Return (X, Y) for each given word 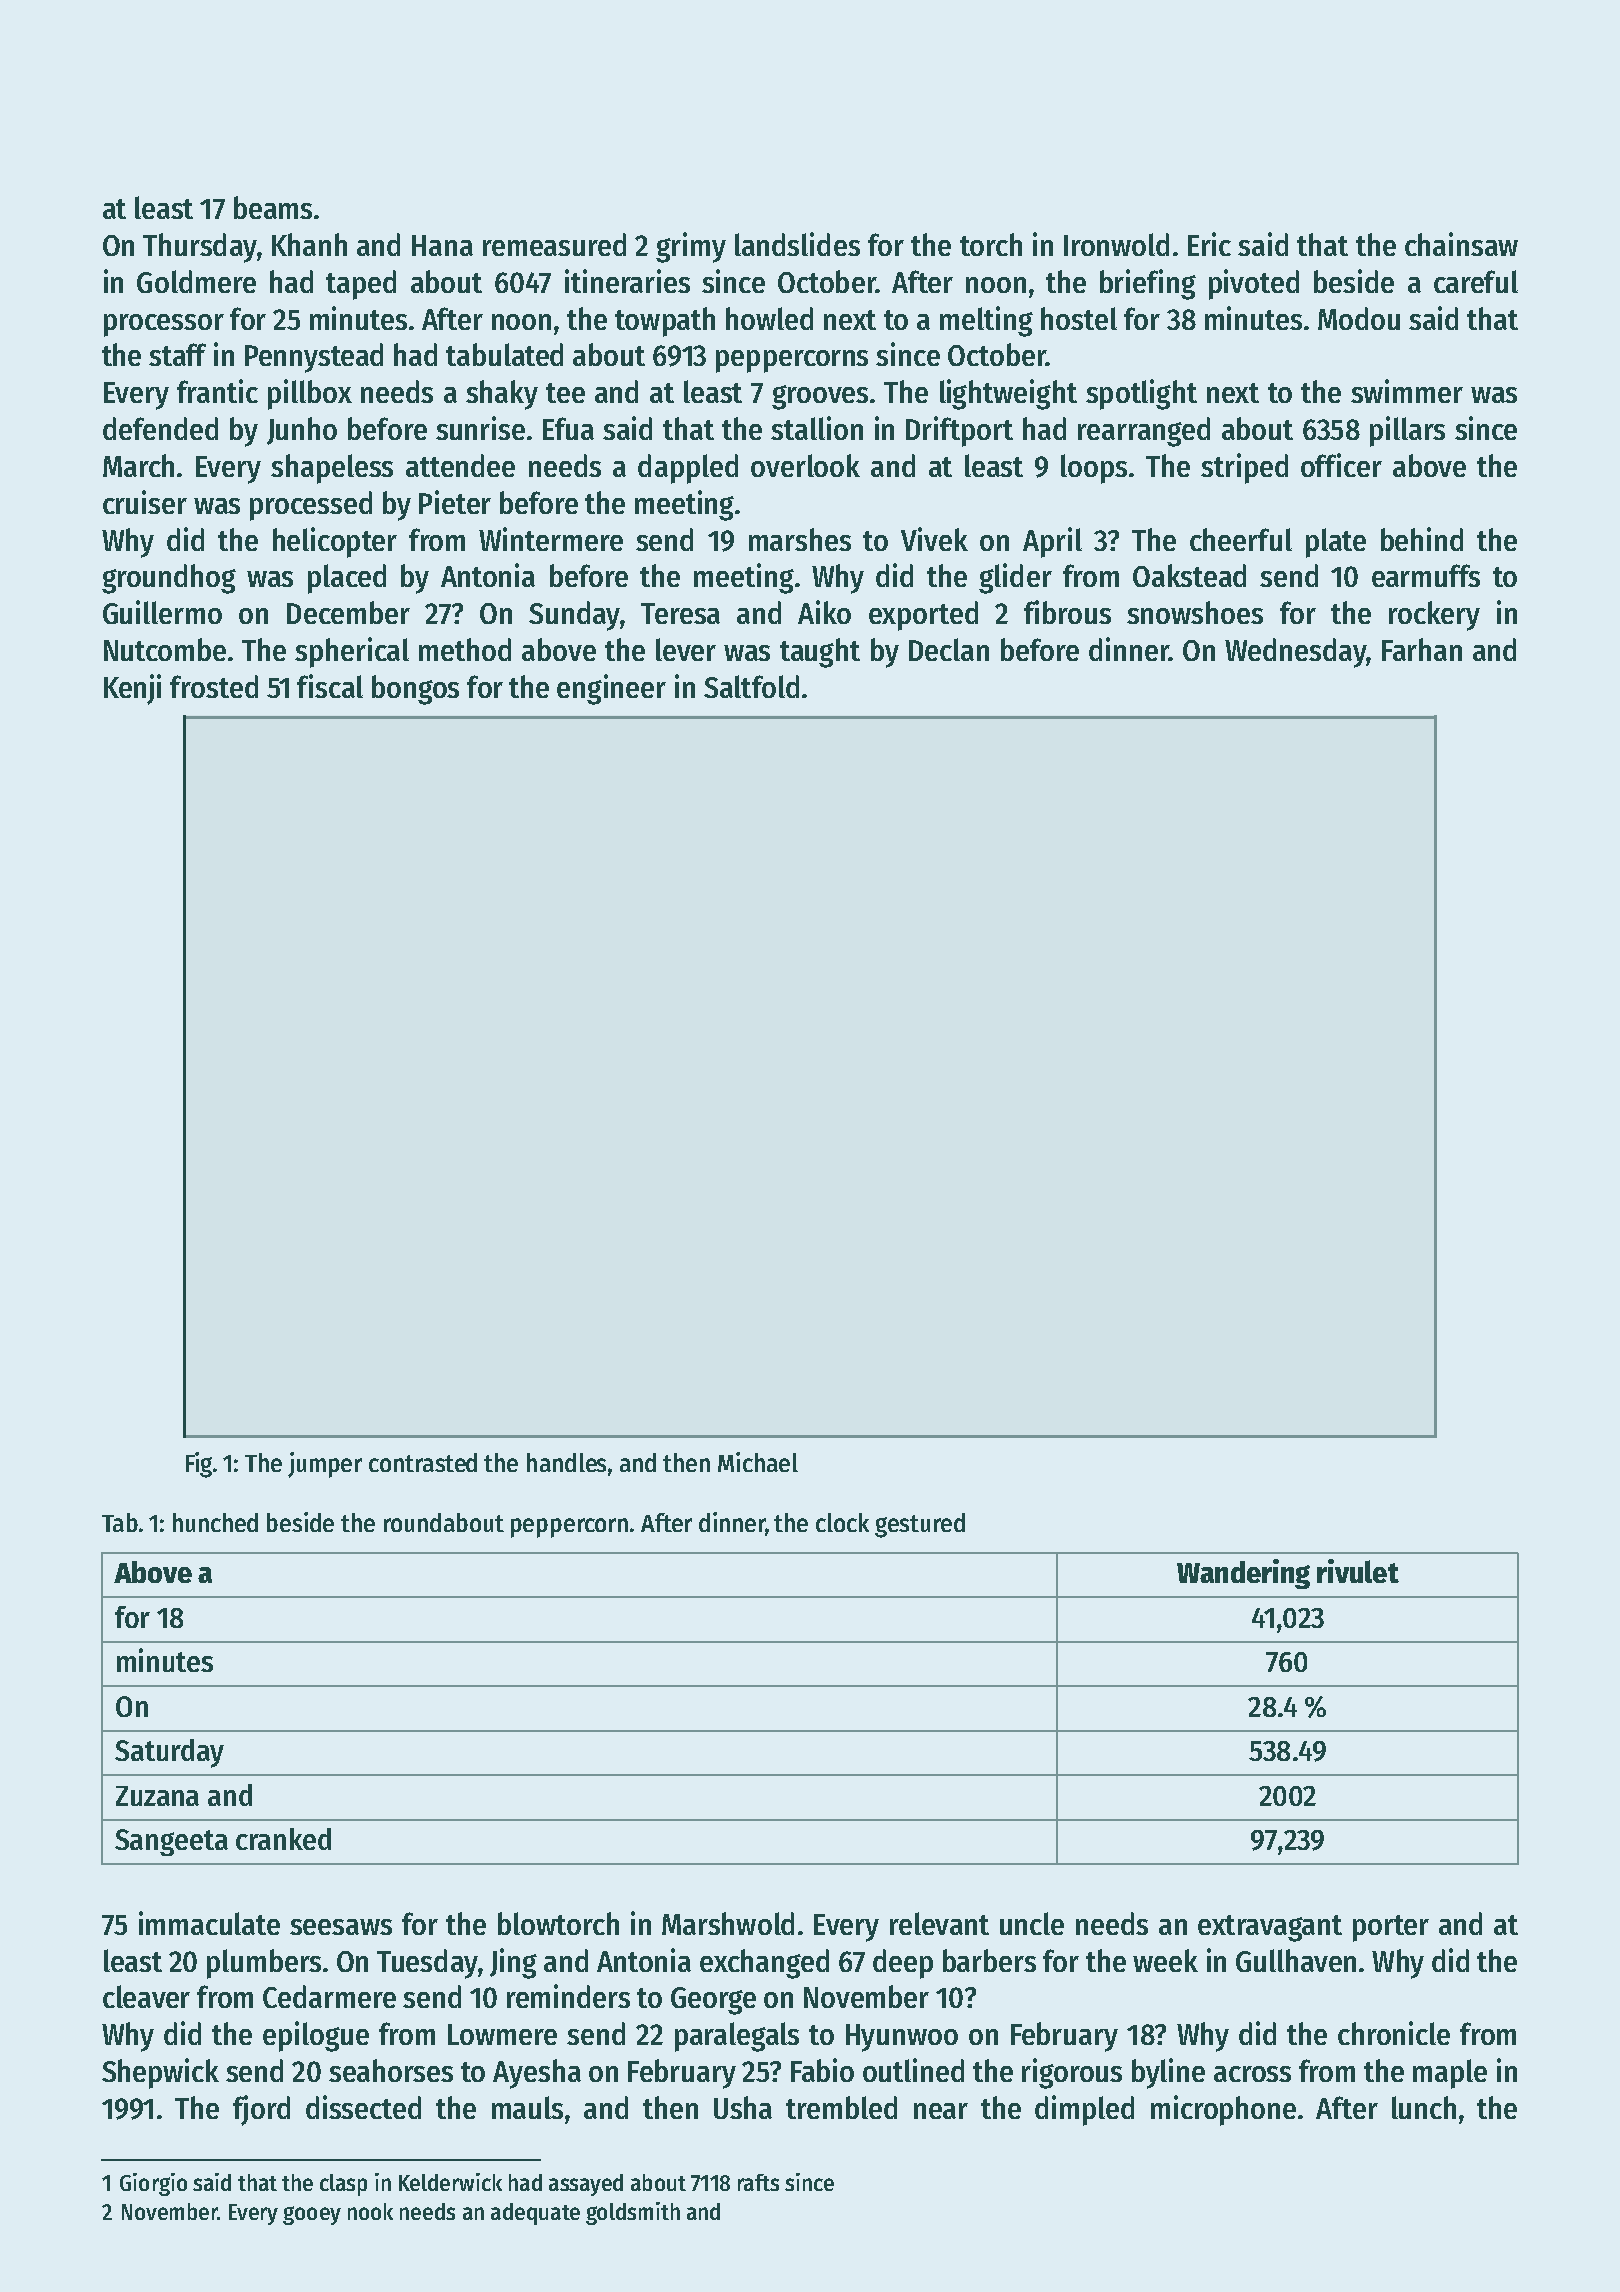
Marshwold (728, 1923)
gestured (920, 1525)
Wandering (1243, 1574)
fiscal (330, 686)
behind (1422, 539)
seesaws (341, 1927)
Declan (949, 649)
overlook (805, 465)
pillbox (310, 394)
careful (1476, 281)
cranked (283, 1839)
